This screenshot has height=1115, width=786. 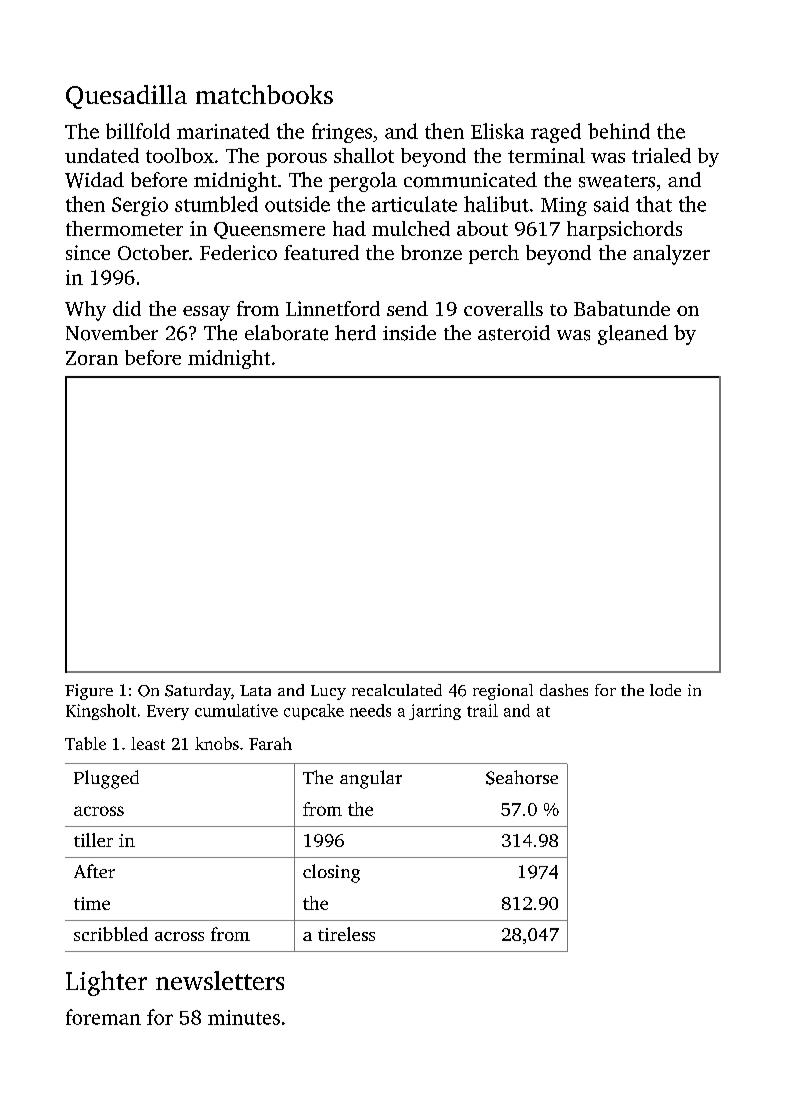 I want to click on lode, so click(x=665, y=690).
